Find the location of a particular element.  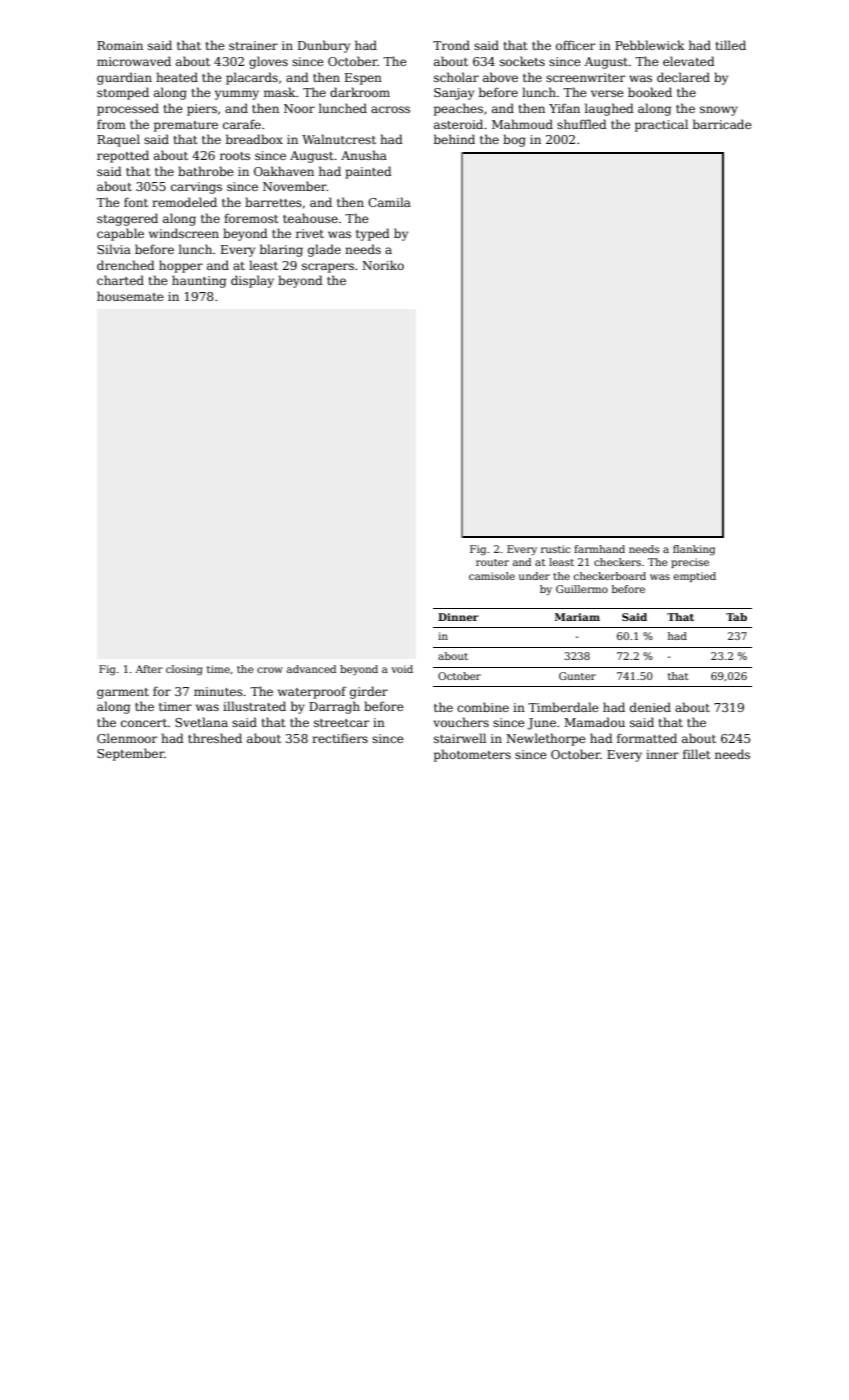

closing is located at coordinates (184, 670).
